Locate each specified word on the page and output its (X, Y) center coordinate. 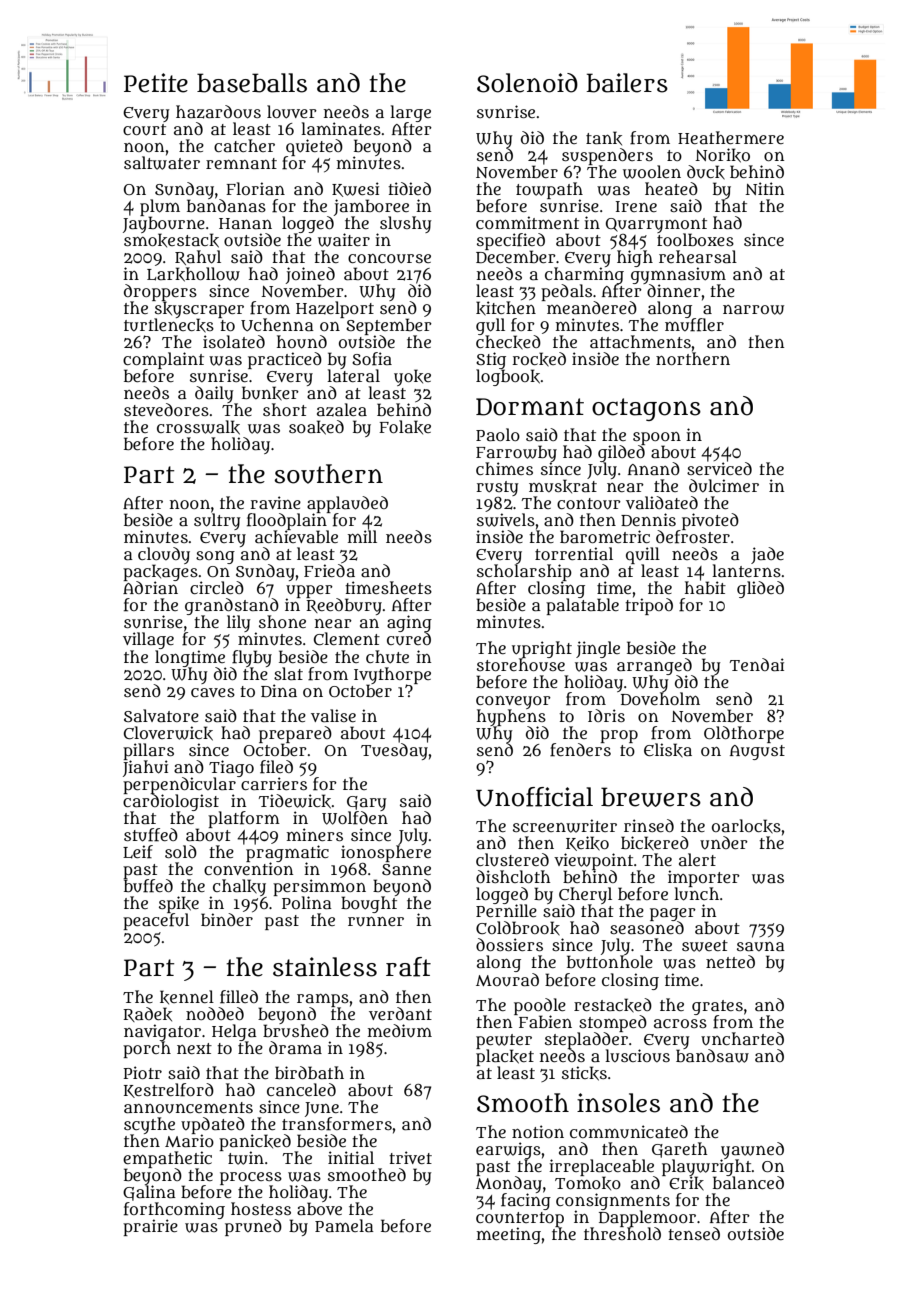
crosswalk (198, 427)
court (144, 130)
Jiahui (145, 768)
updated (213, 1125)
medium (400, 1030)
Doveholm (660, 698)
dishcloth (513, 876)
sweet (705, 946)
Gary (366, 803)
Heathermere (731, 137)
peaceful (156, 921)
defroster (693, 537)
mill (362, 536)
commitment (527, 222)
